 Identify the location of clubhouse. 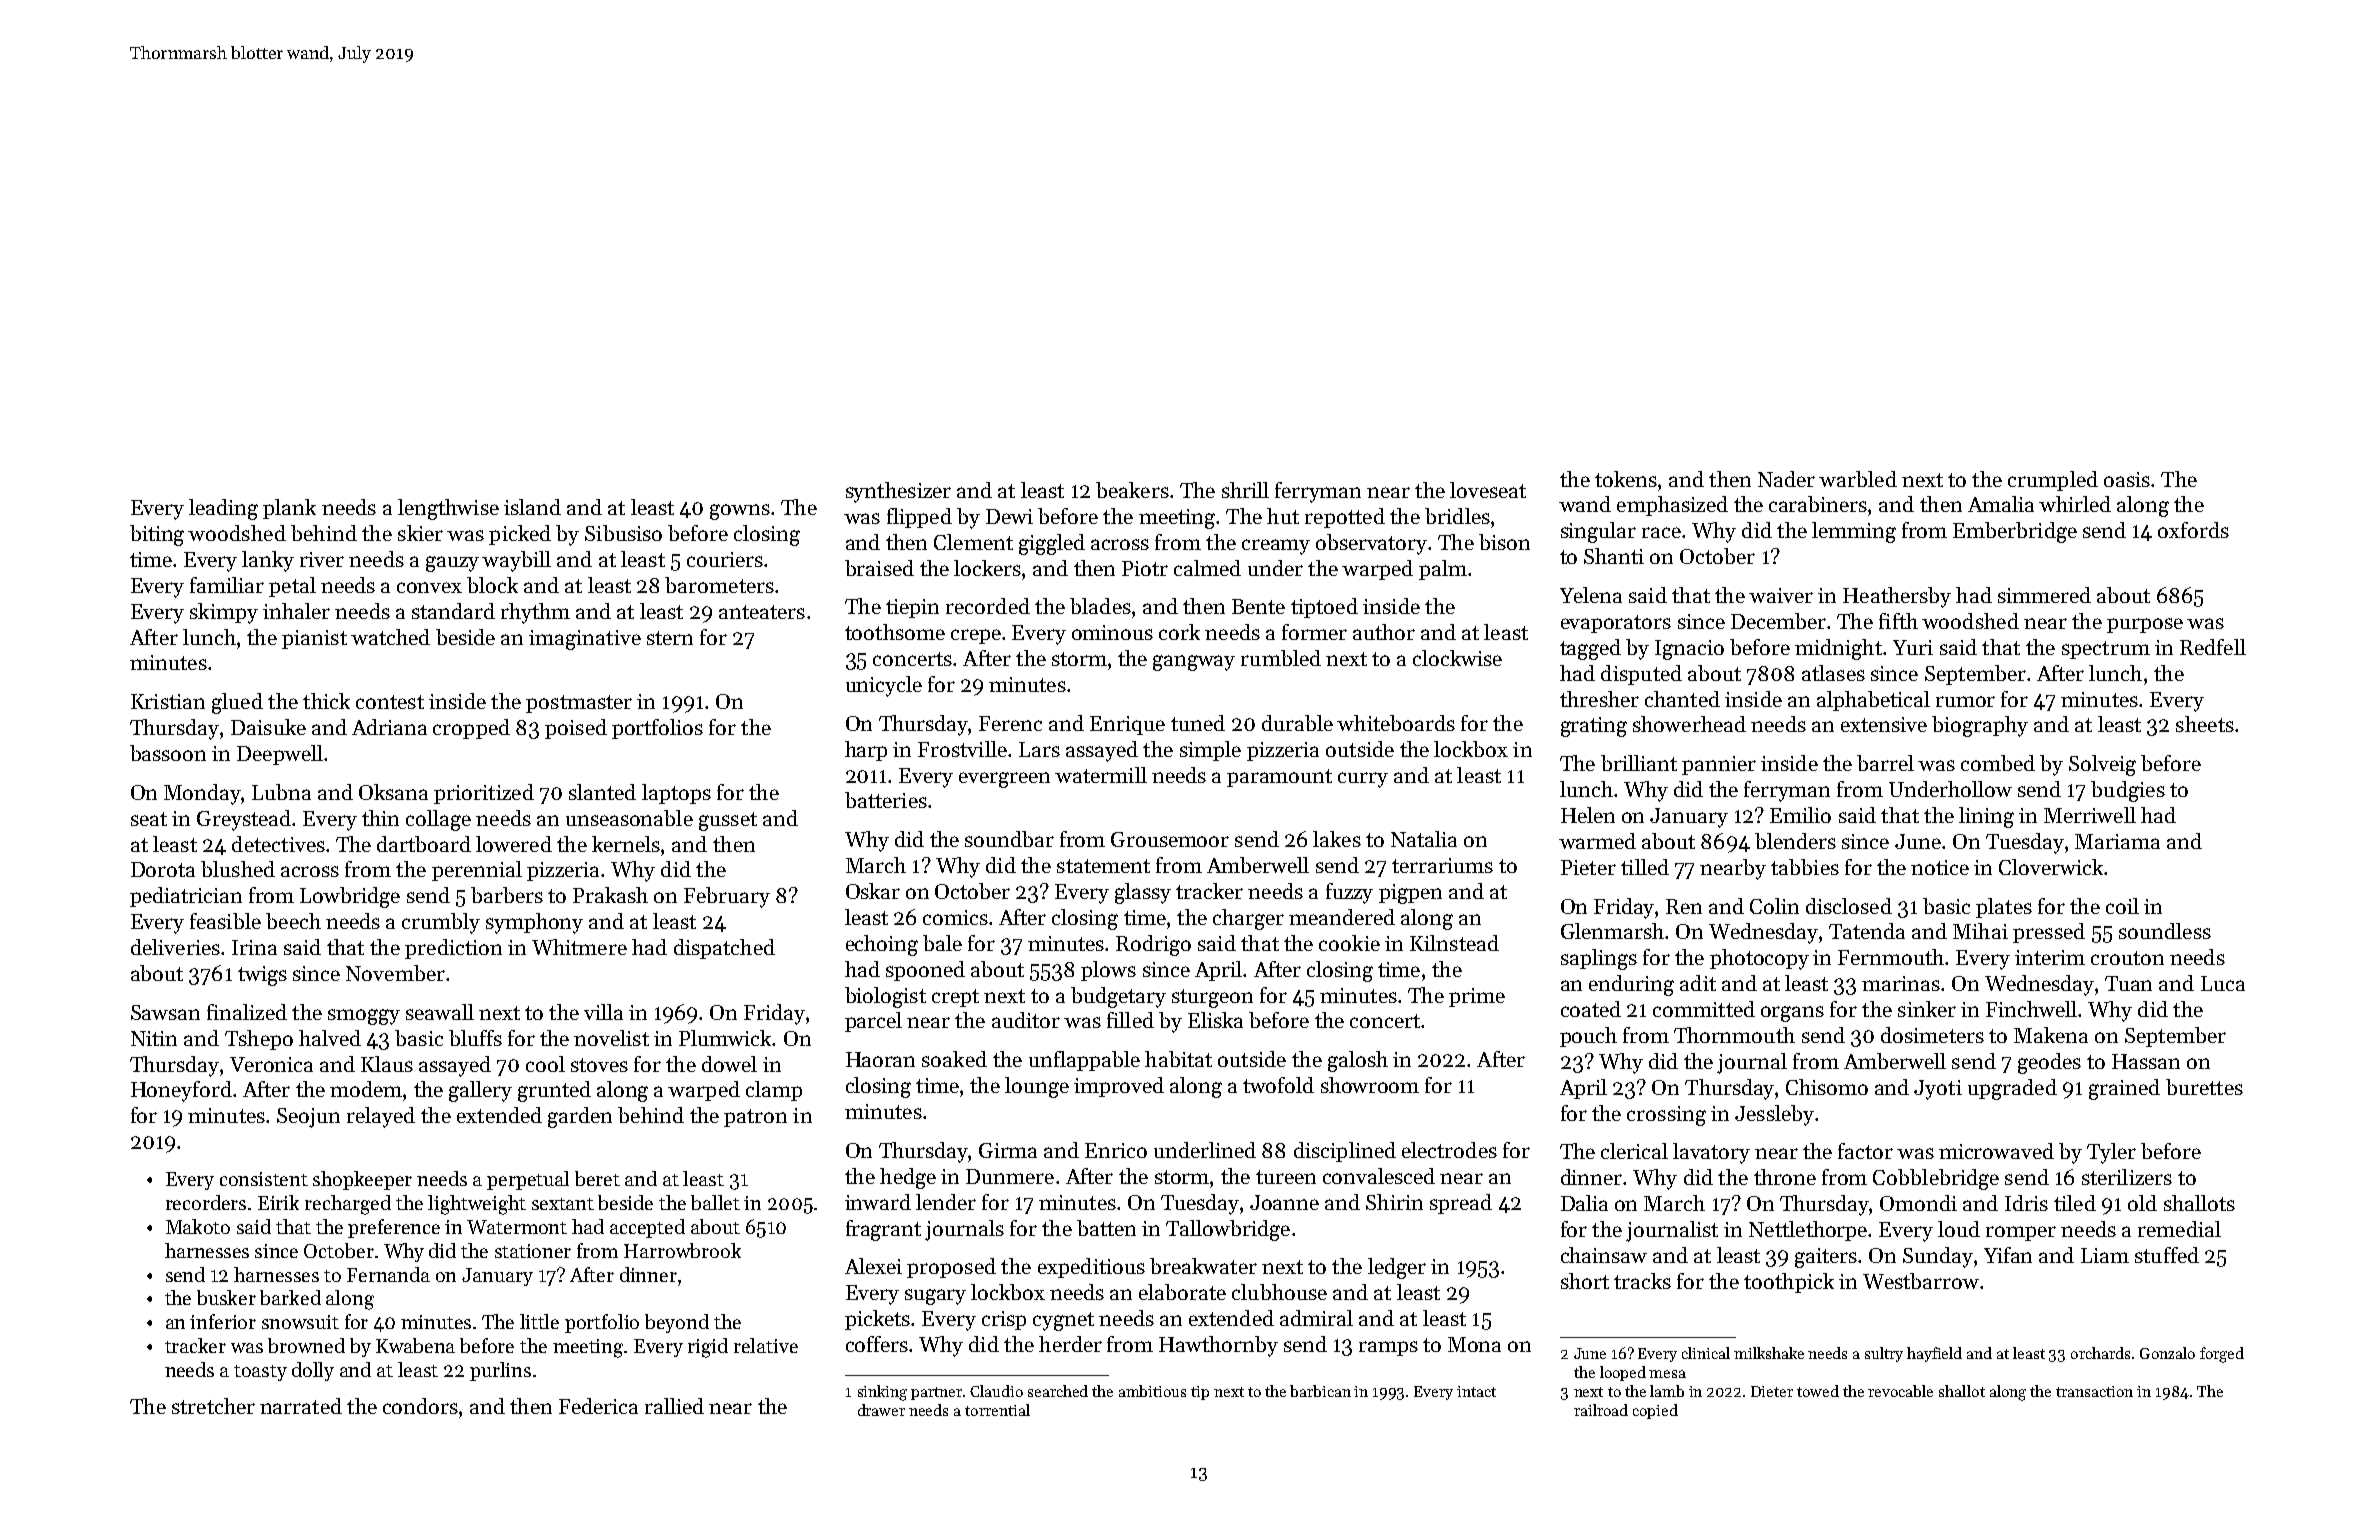
(1279, 1292).
